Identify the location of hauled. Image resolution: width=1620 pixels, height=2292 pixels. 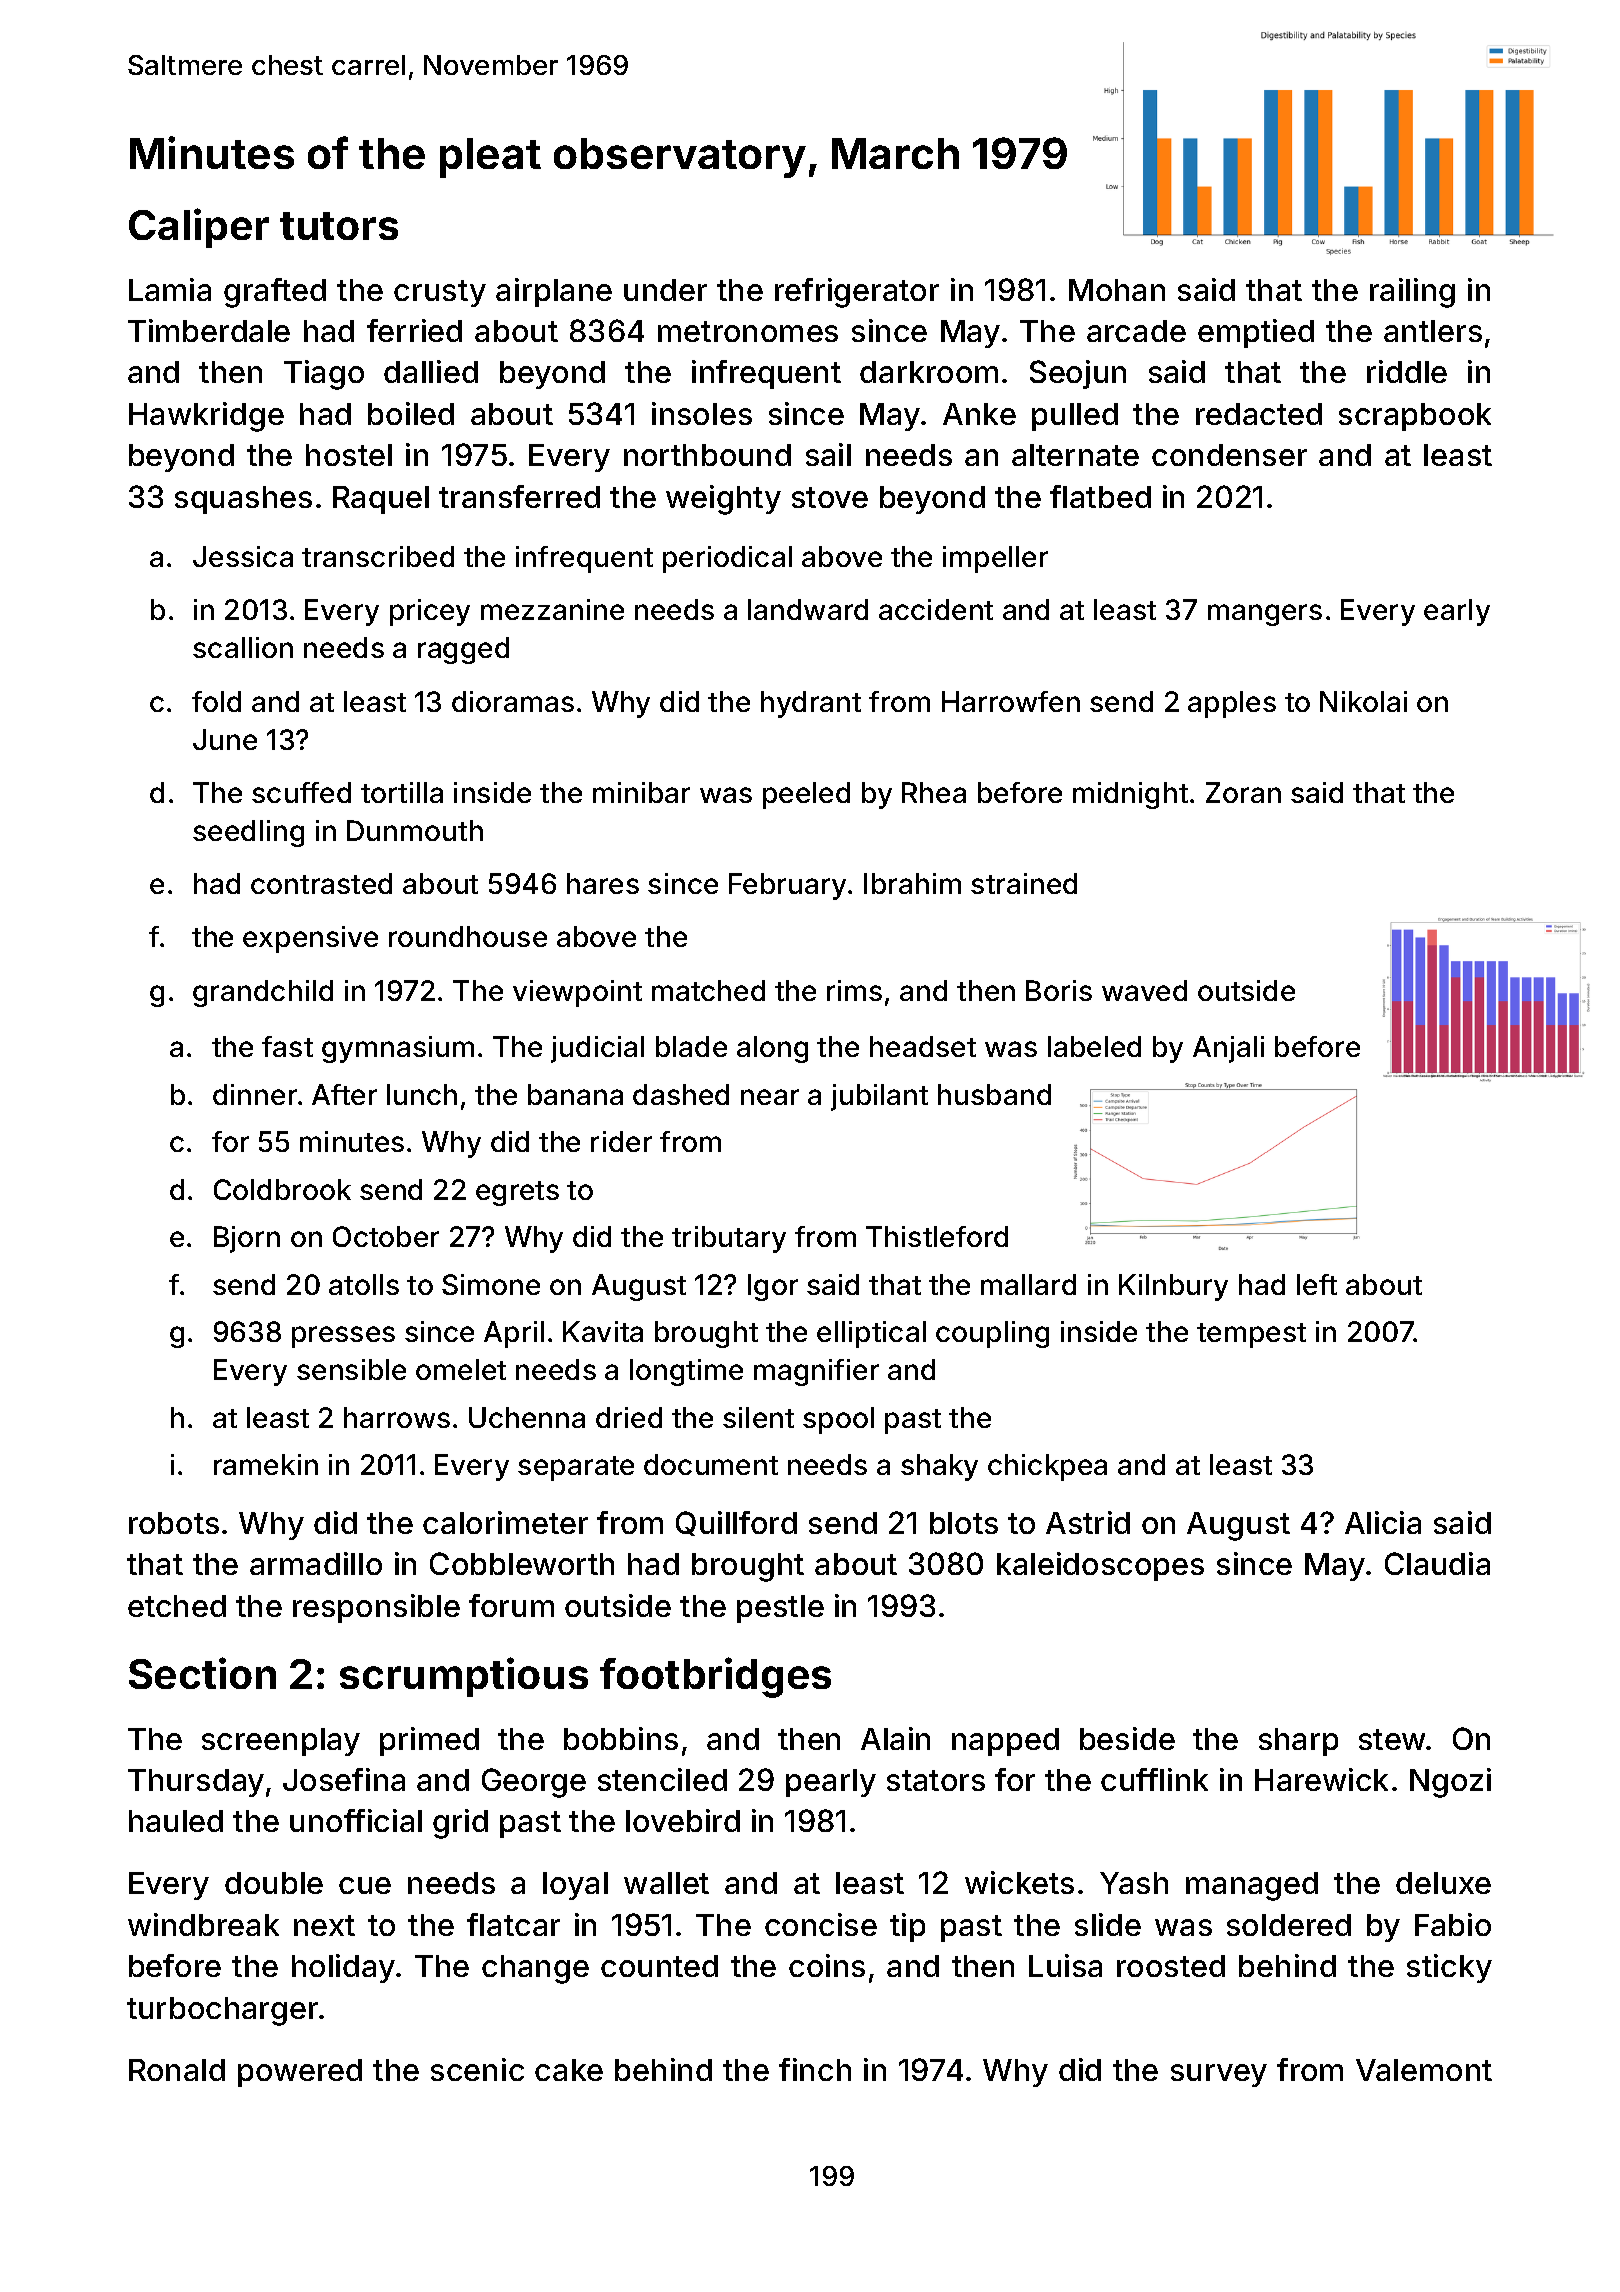
(176, 1821).
